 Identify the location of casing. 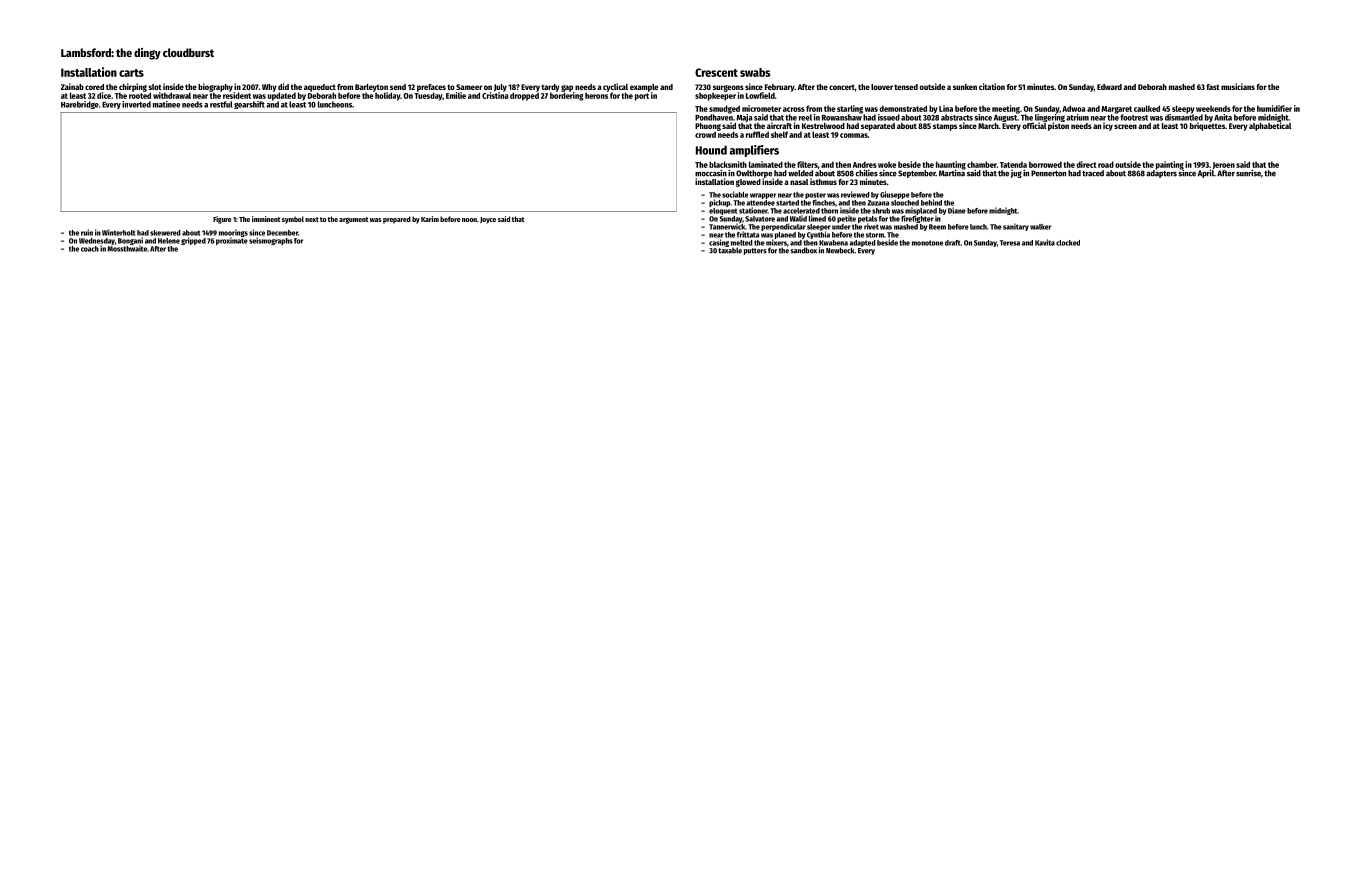
(719, 243).
